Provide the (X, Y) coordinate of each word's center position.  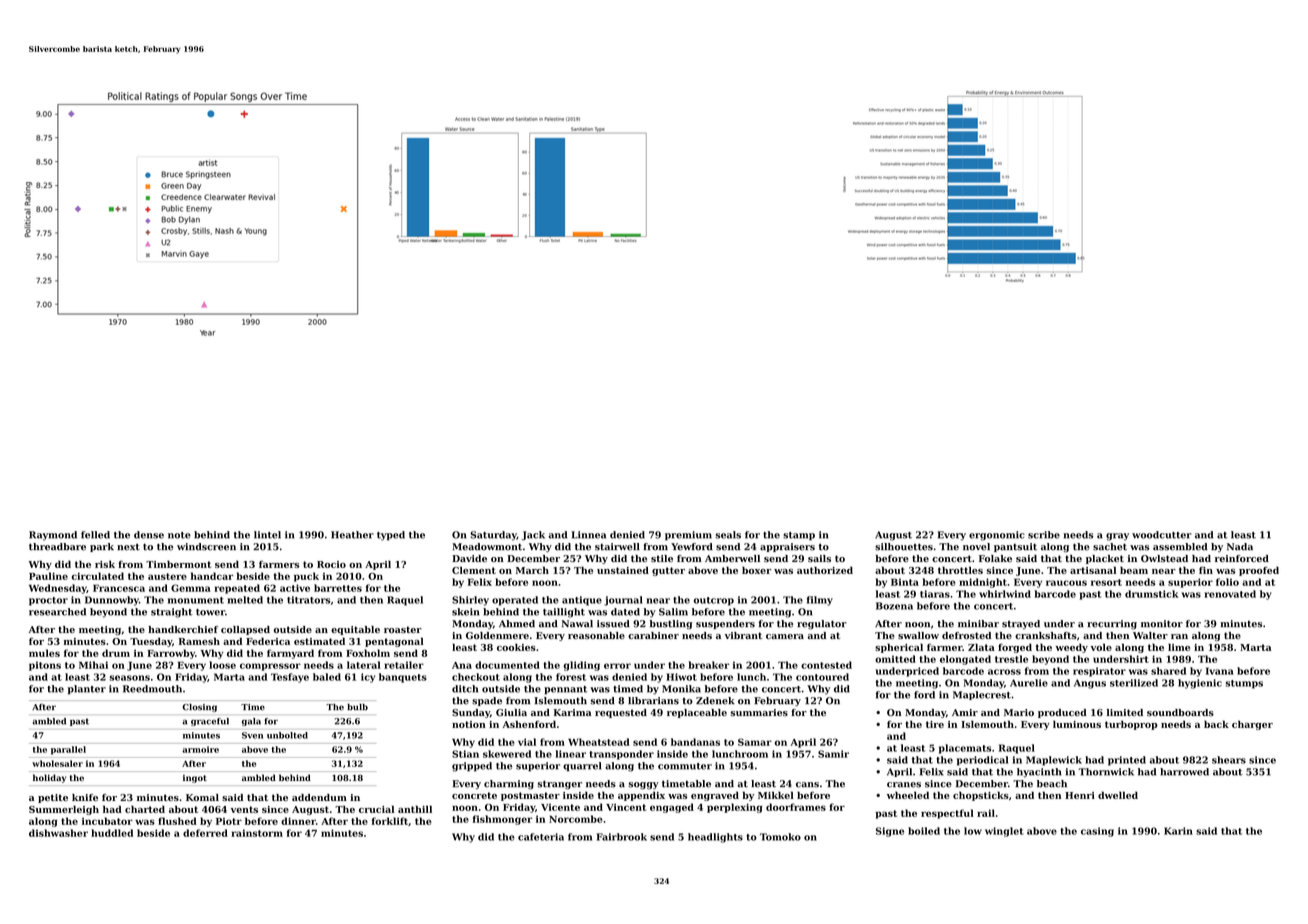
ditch (465, 689)
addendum (319, 797)
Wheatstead (599, 742)
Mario (1019, 712)
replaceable (697, 713)
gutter (668, 571)
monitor (1162, 624)
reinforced (1242, 558)
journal (623, 601)
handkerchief (183, 629)
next (128, 547)
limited (1125, 712)
